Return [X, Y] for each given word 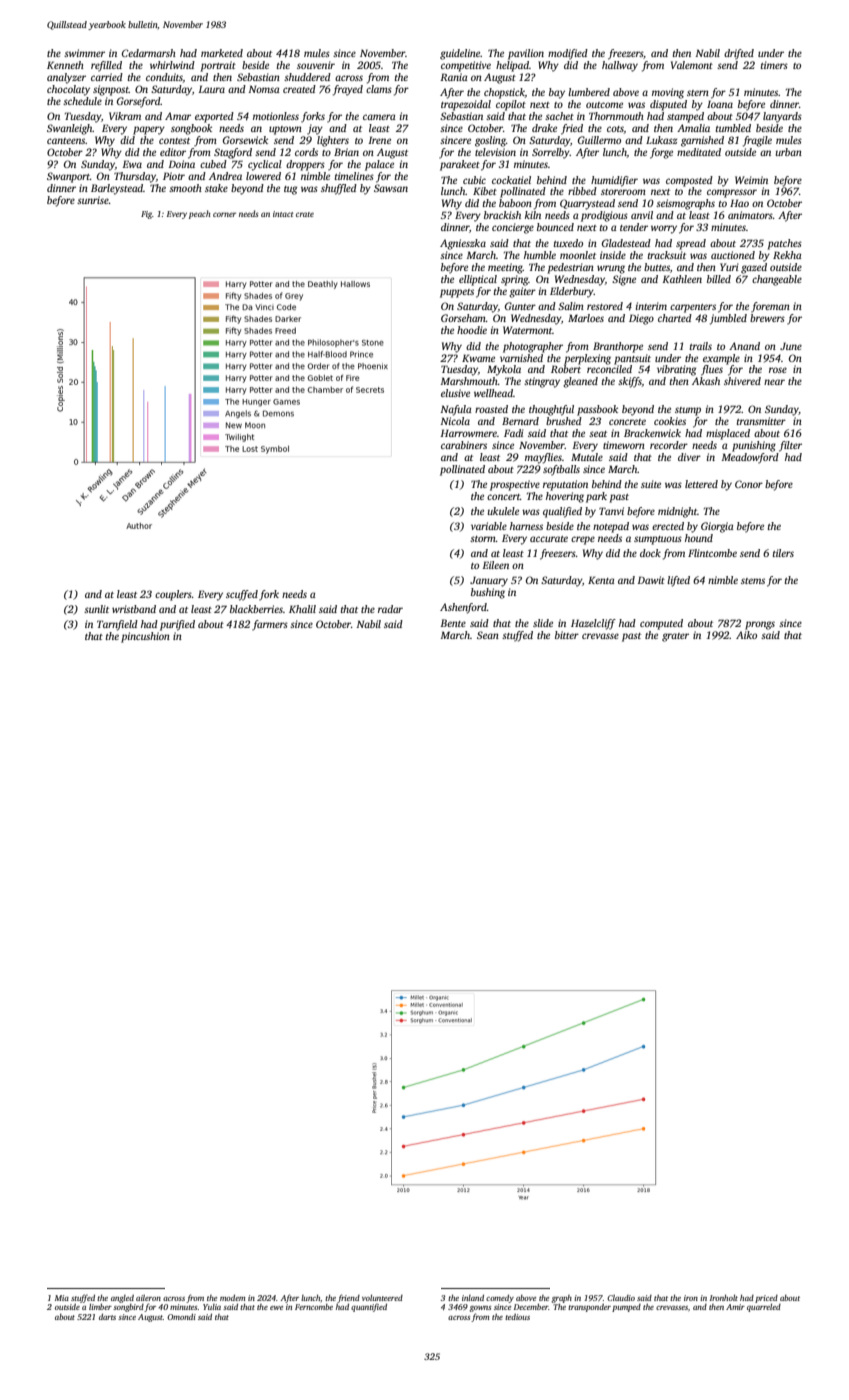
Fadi [513, 433]
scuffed [242, 595]
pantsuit [632, 359]
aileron [148, 1298]
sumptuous [658, 540]
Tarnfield [117, 625]
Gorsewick [245, 140]
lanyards [782, 117]
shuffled [339, 189]
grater [675, 637]
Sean [488, 635]
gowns [480, 1309]
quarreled [764, 1308]
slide [543, 623]
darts [107, 1317]
